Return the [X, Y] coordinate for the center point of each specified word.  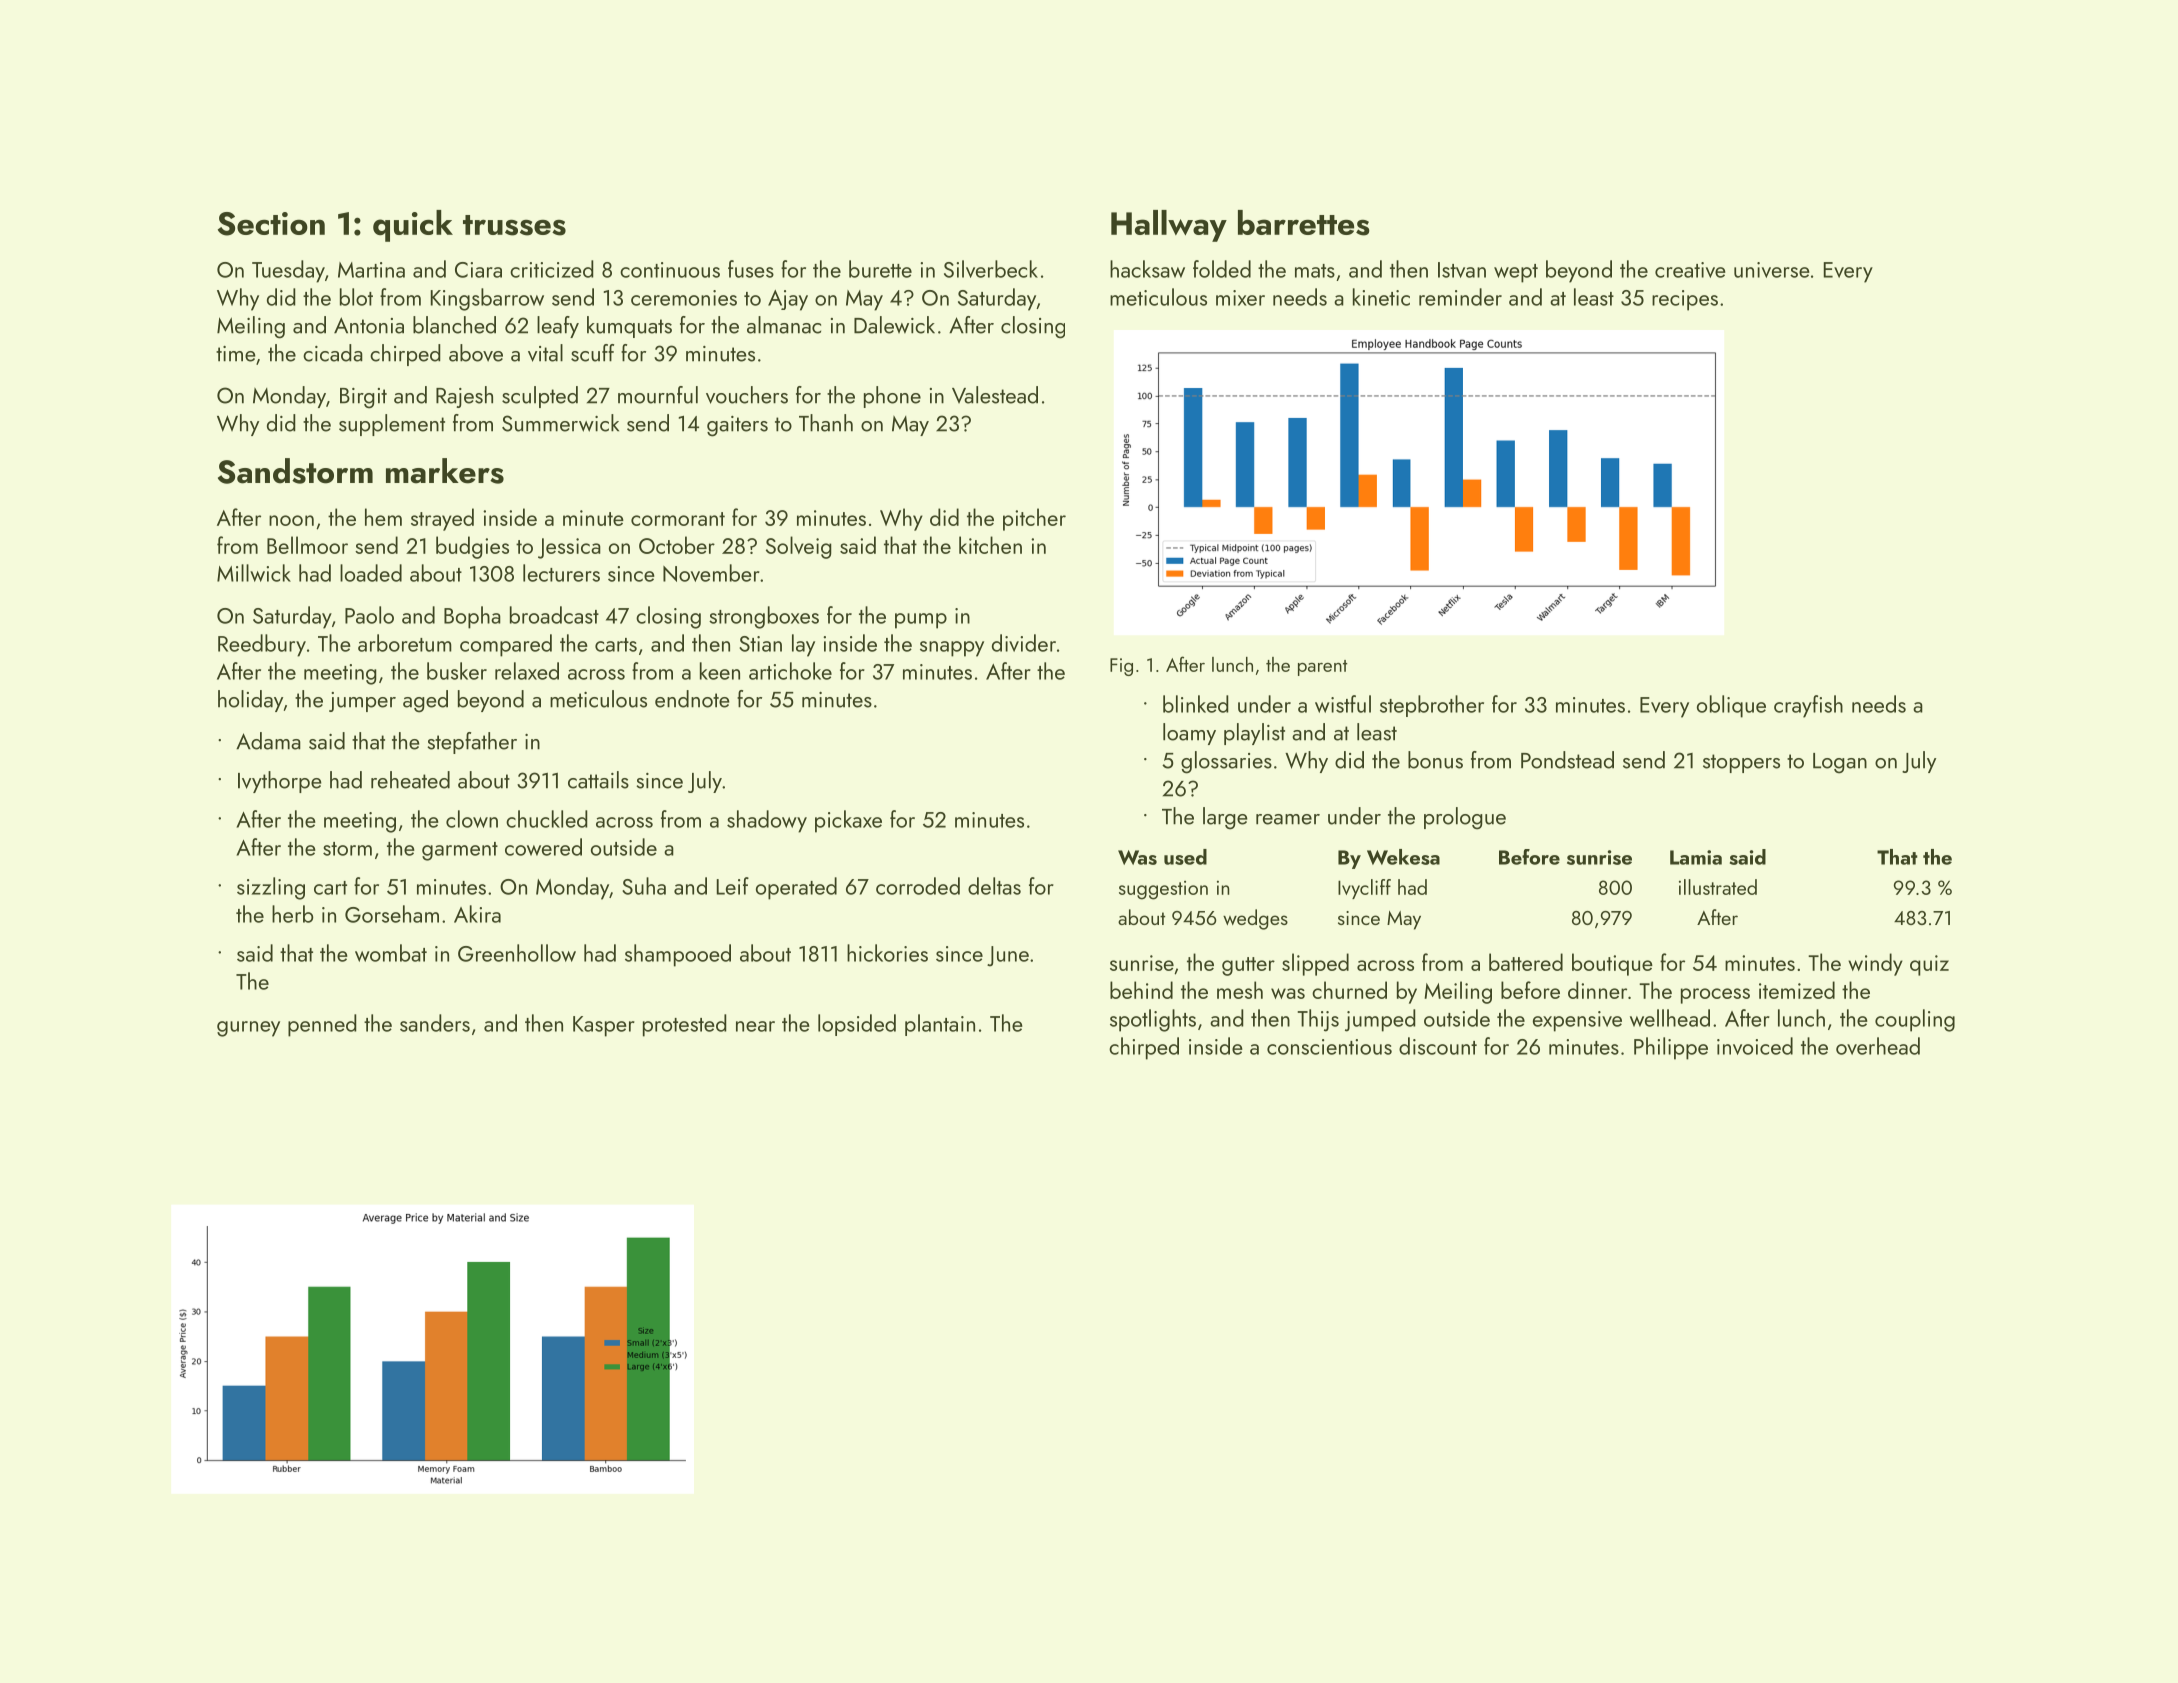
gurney [248, 1029]
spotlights [1153, 1020]
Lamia [1696, 857]
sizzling [271, 888]
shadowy [767, 821]
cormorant [678, 519]
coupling [1915, 1020]
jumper [362, 702]
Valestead [995, 395]
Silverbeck [991, 269]
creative [1690, 270]
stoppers [1741, 763]
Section [271, 224]
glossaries [1226, 762]
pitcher [1034, 519]
